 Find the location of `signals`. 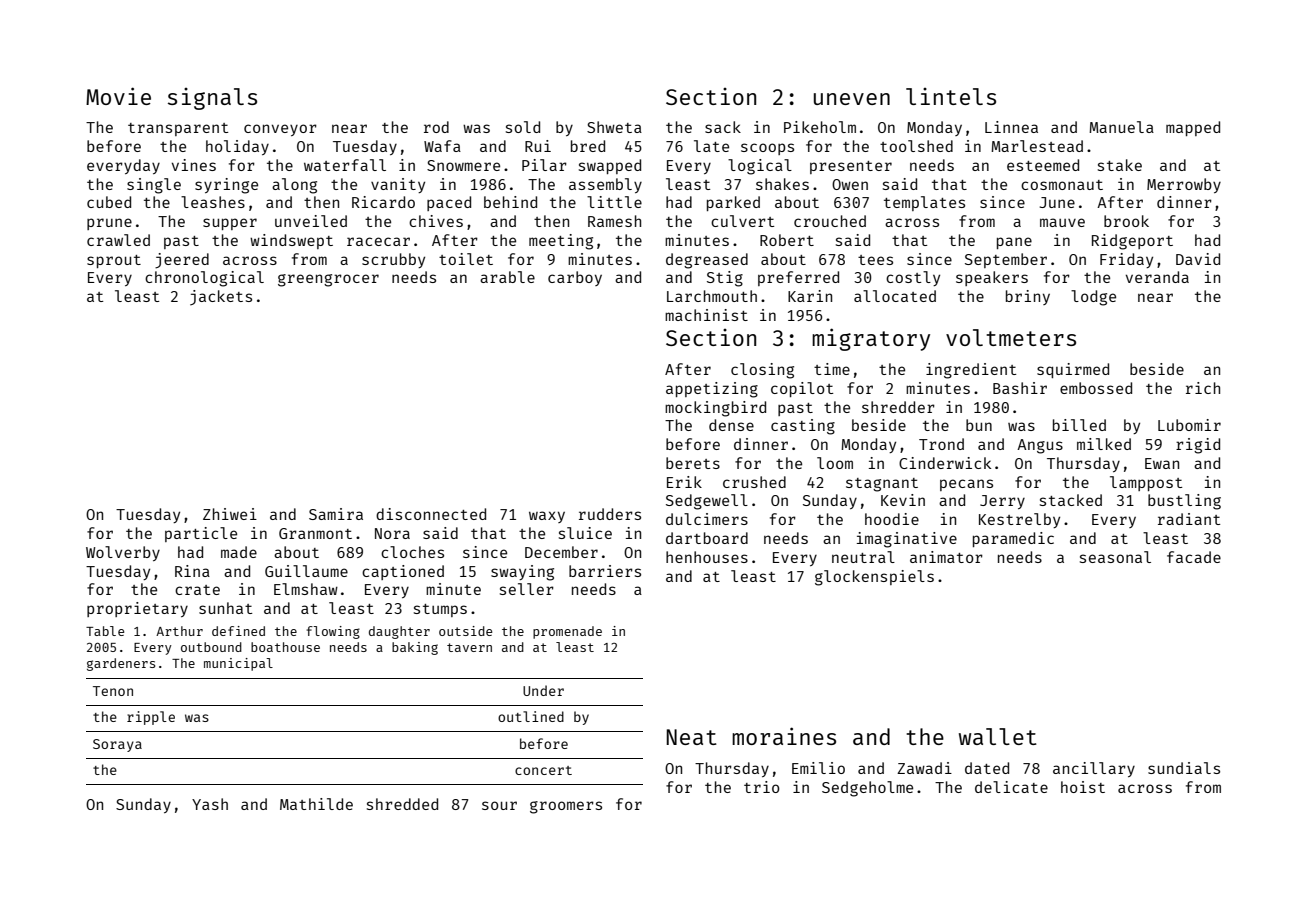

signals is located at coordinates (212, 99).
